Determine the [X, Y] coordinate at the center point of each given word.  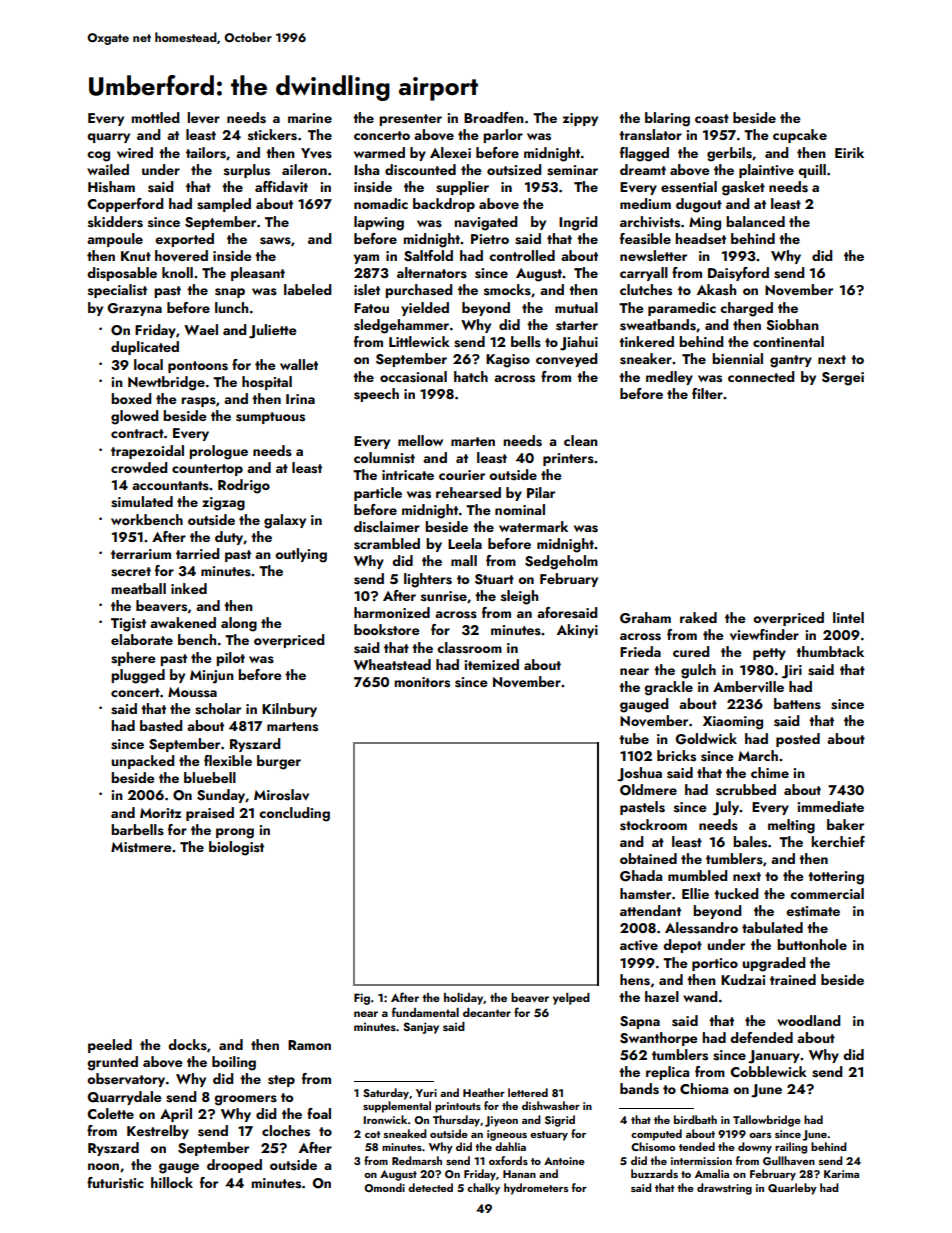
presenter [410, 120]
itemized [491, 664]
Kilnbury [289, 710]
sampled [224, 205]
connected [761, 376]
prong [235, 833]
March [758, 755]
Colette [110, 1113]
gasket [743, 188]
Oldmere [648, 790]
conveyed [566, 360]
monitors [422, 682]
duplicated [145, 348]
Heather [484, 1092]
